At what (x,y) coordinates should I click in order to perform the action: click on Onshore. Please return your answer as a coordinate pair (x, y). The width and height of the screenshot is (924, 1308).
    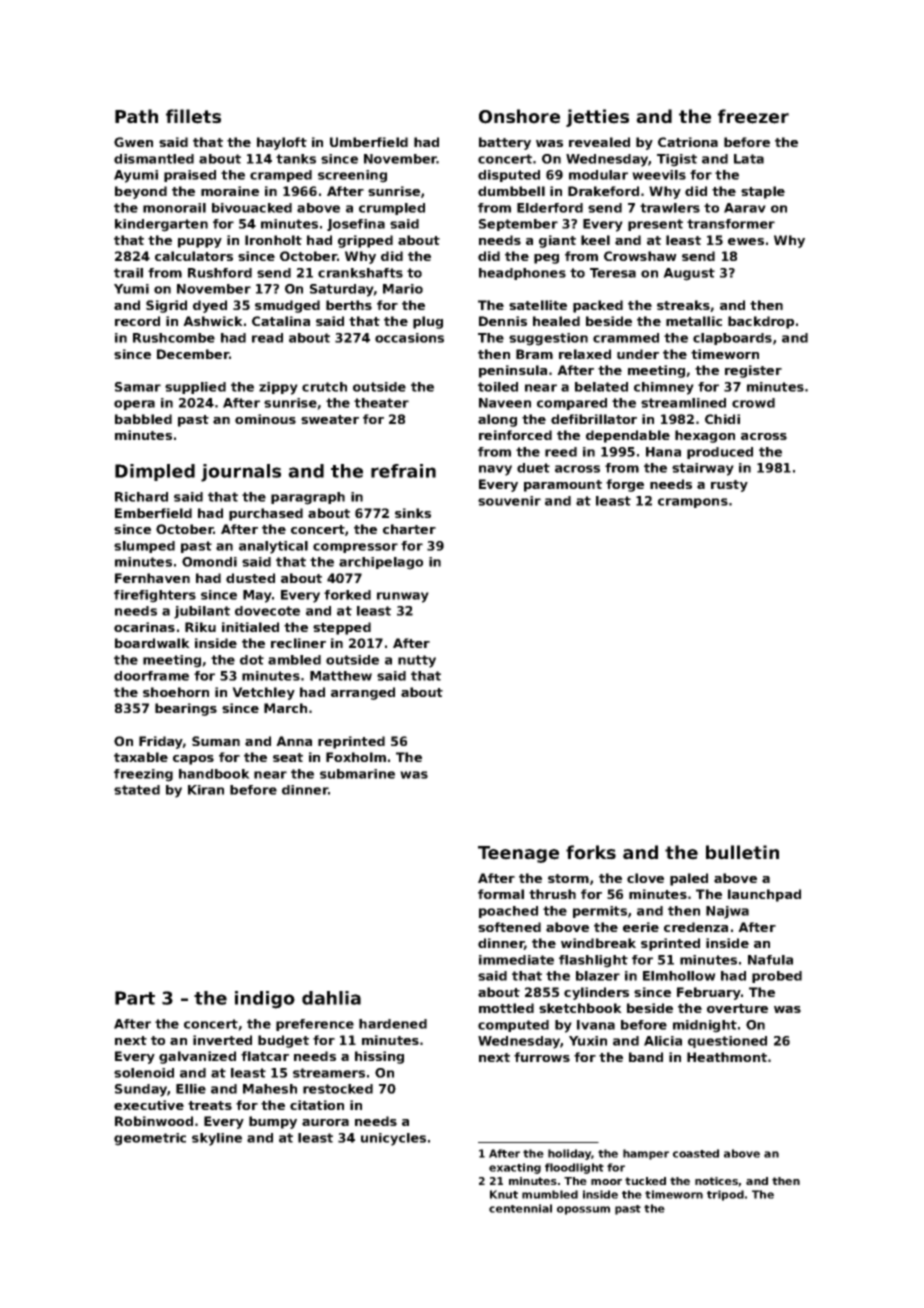
    Looking at the image, I should click on (519, 116).
